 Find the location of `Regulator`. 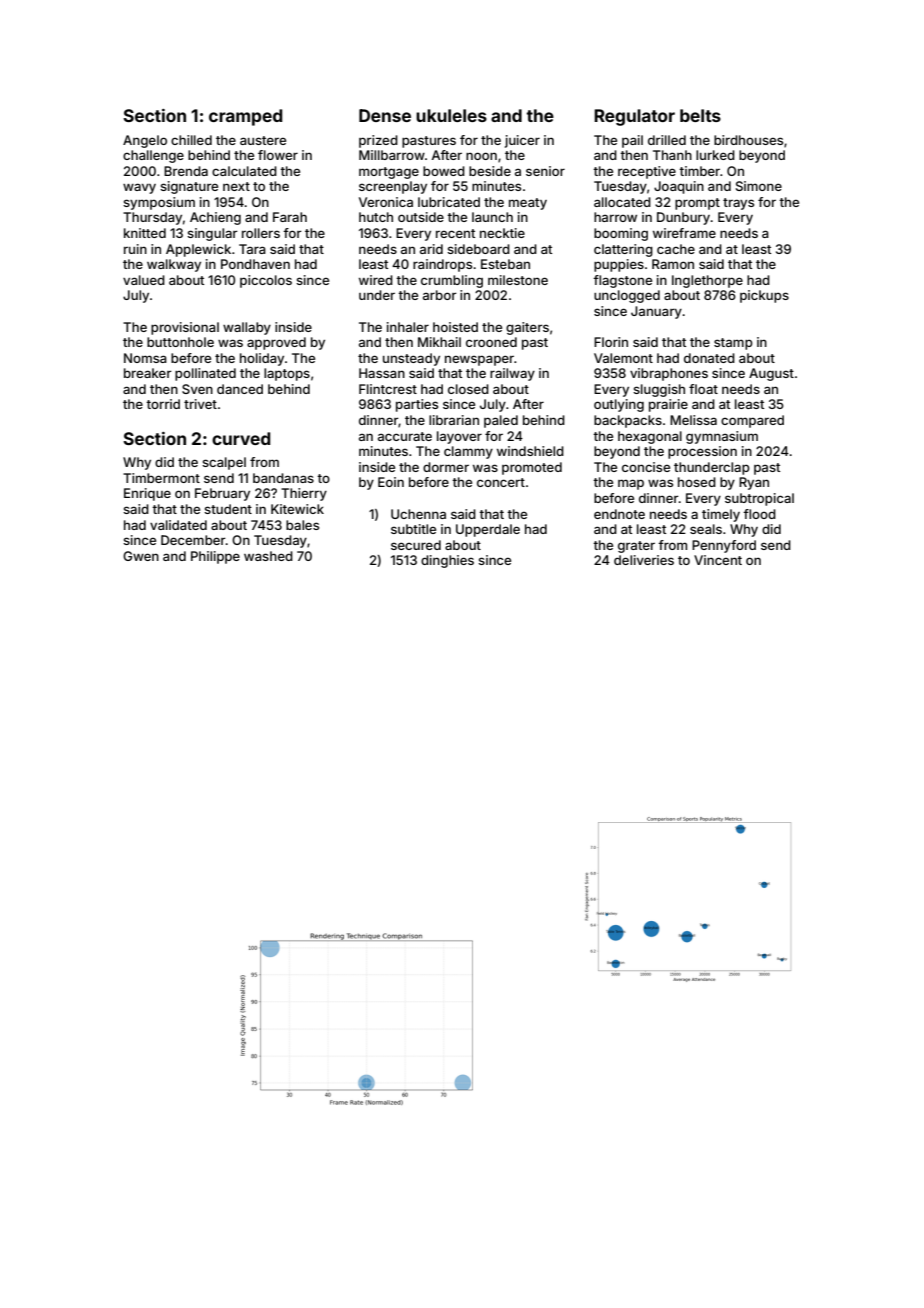

Regulator is located at coordinates (634, 117).
